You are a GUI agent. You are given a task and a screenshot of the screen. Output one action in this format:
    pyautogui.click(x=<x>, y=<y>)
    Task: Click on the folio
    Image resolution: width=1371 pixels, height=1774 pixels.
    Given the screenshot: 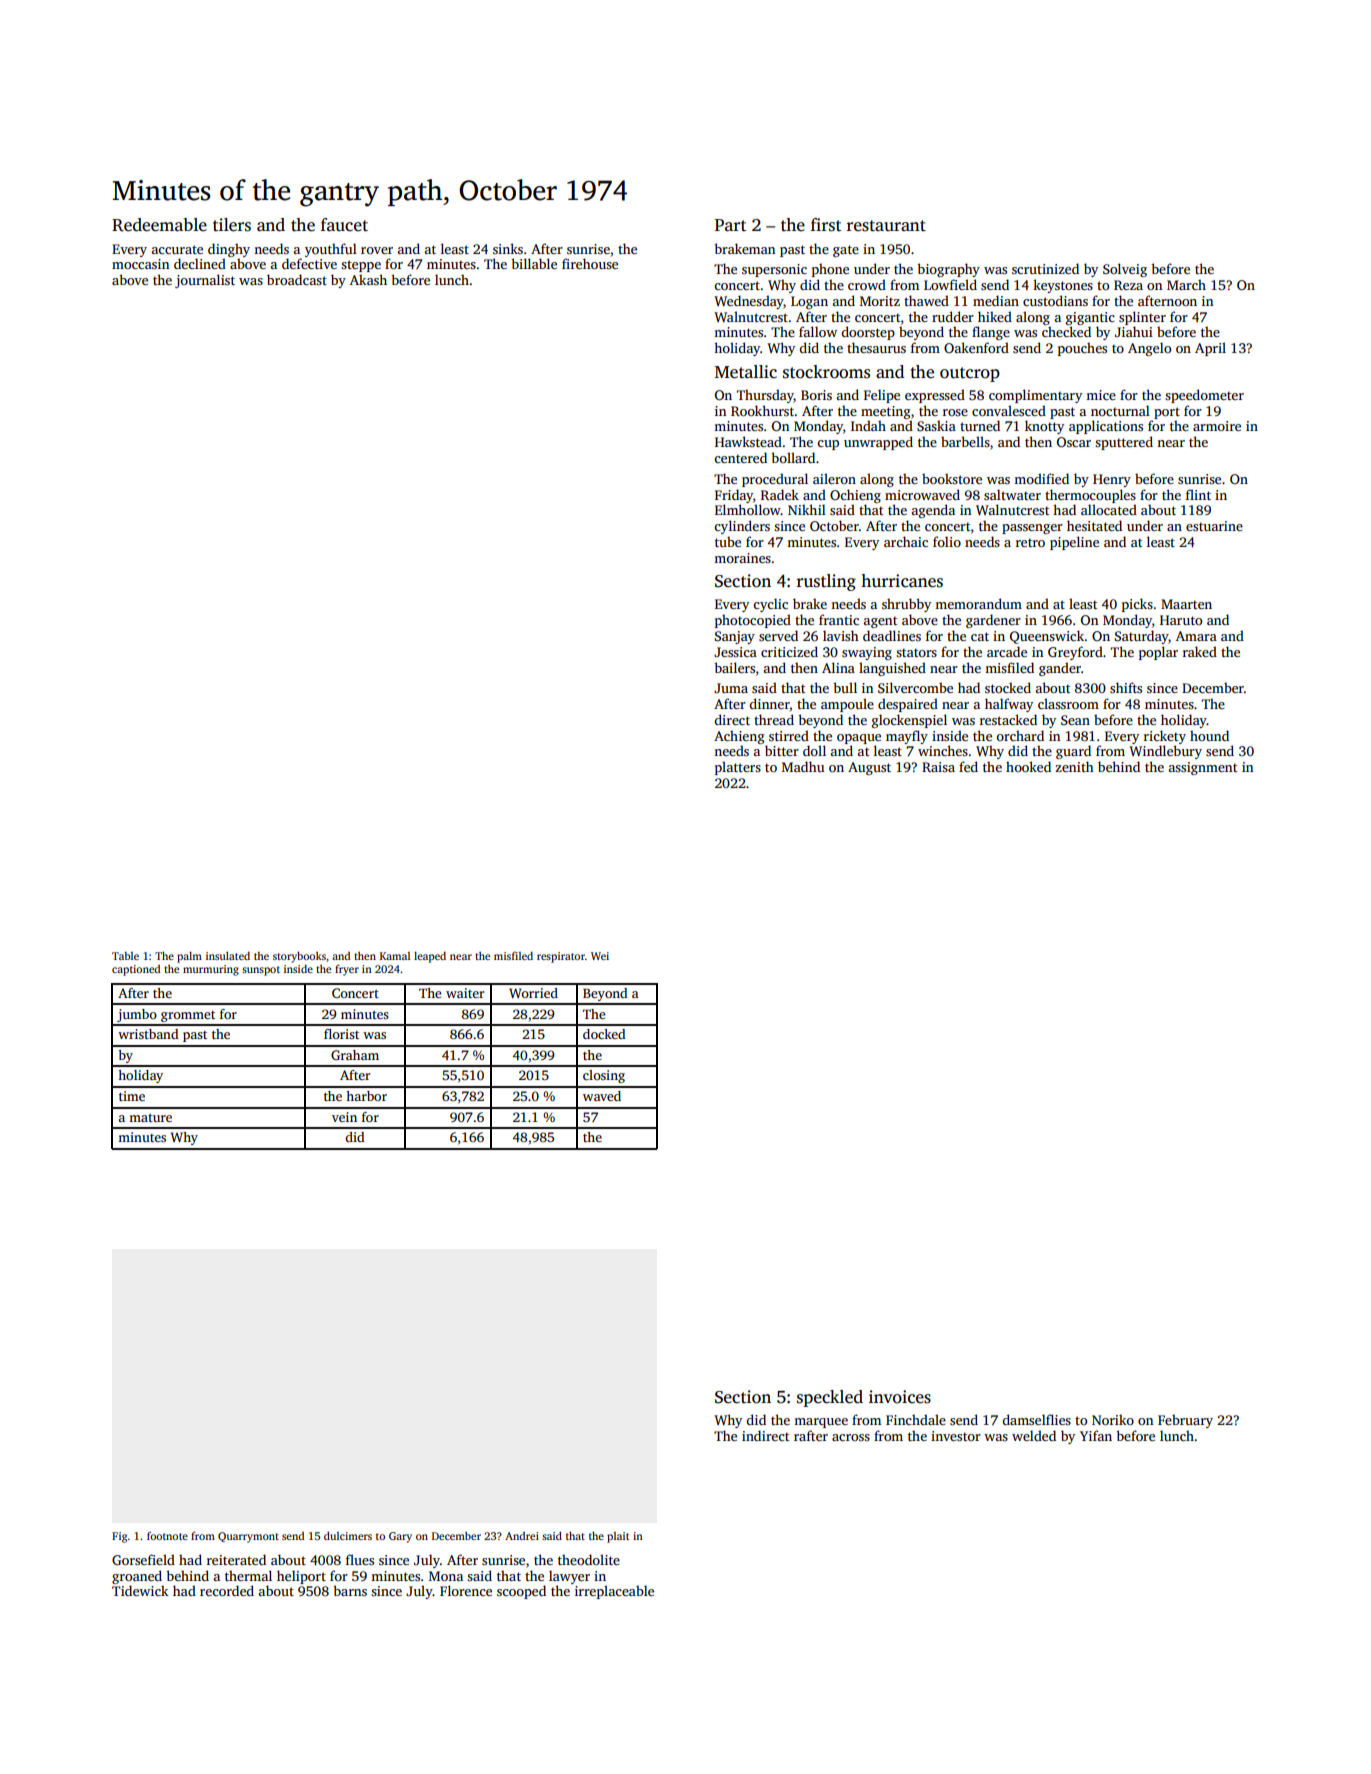 What is the action you would take?
    pyautogui.click(x=947, y=541)
